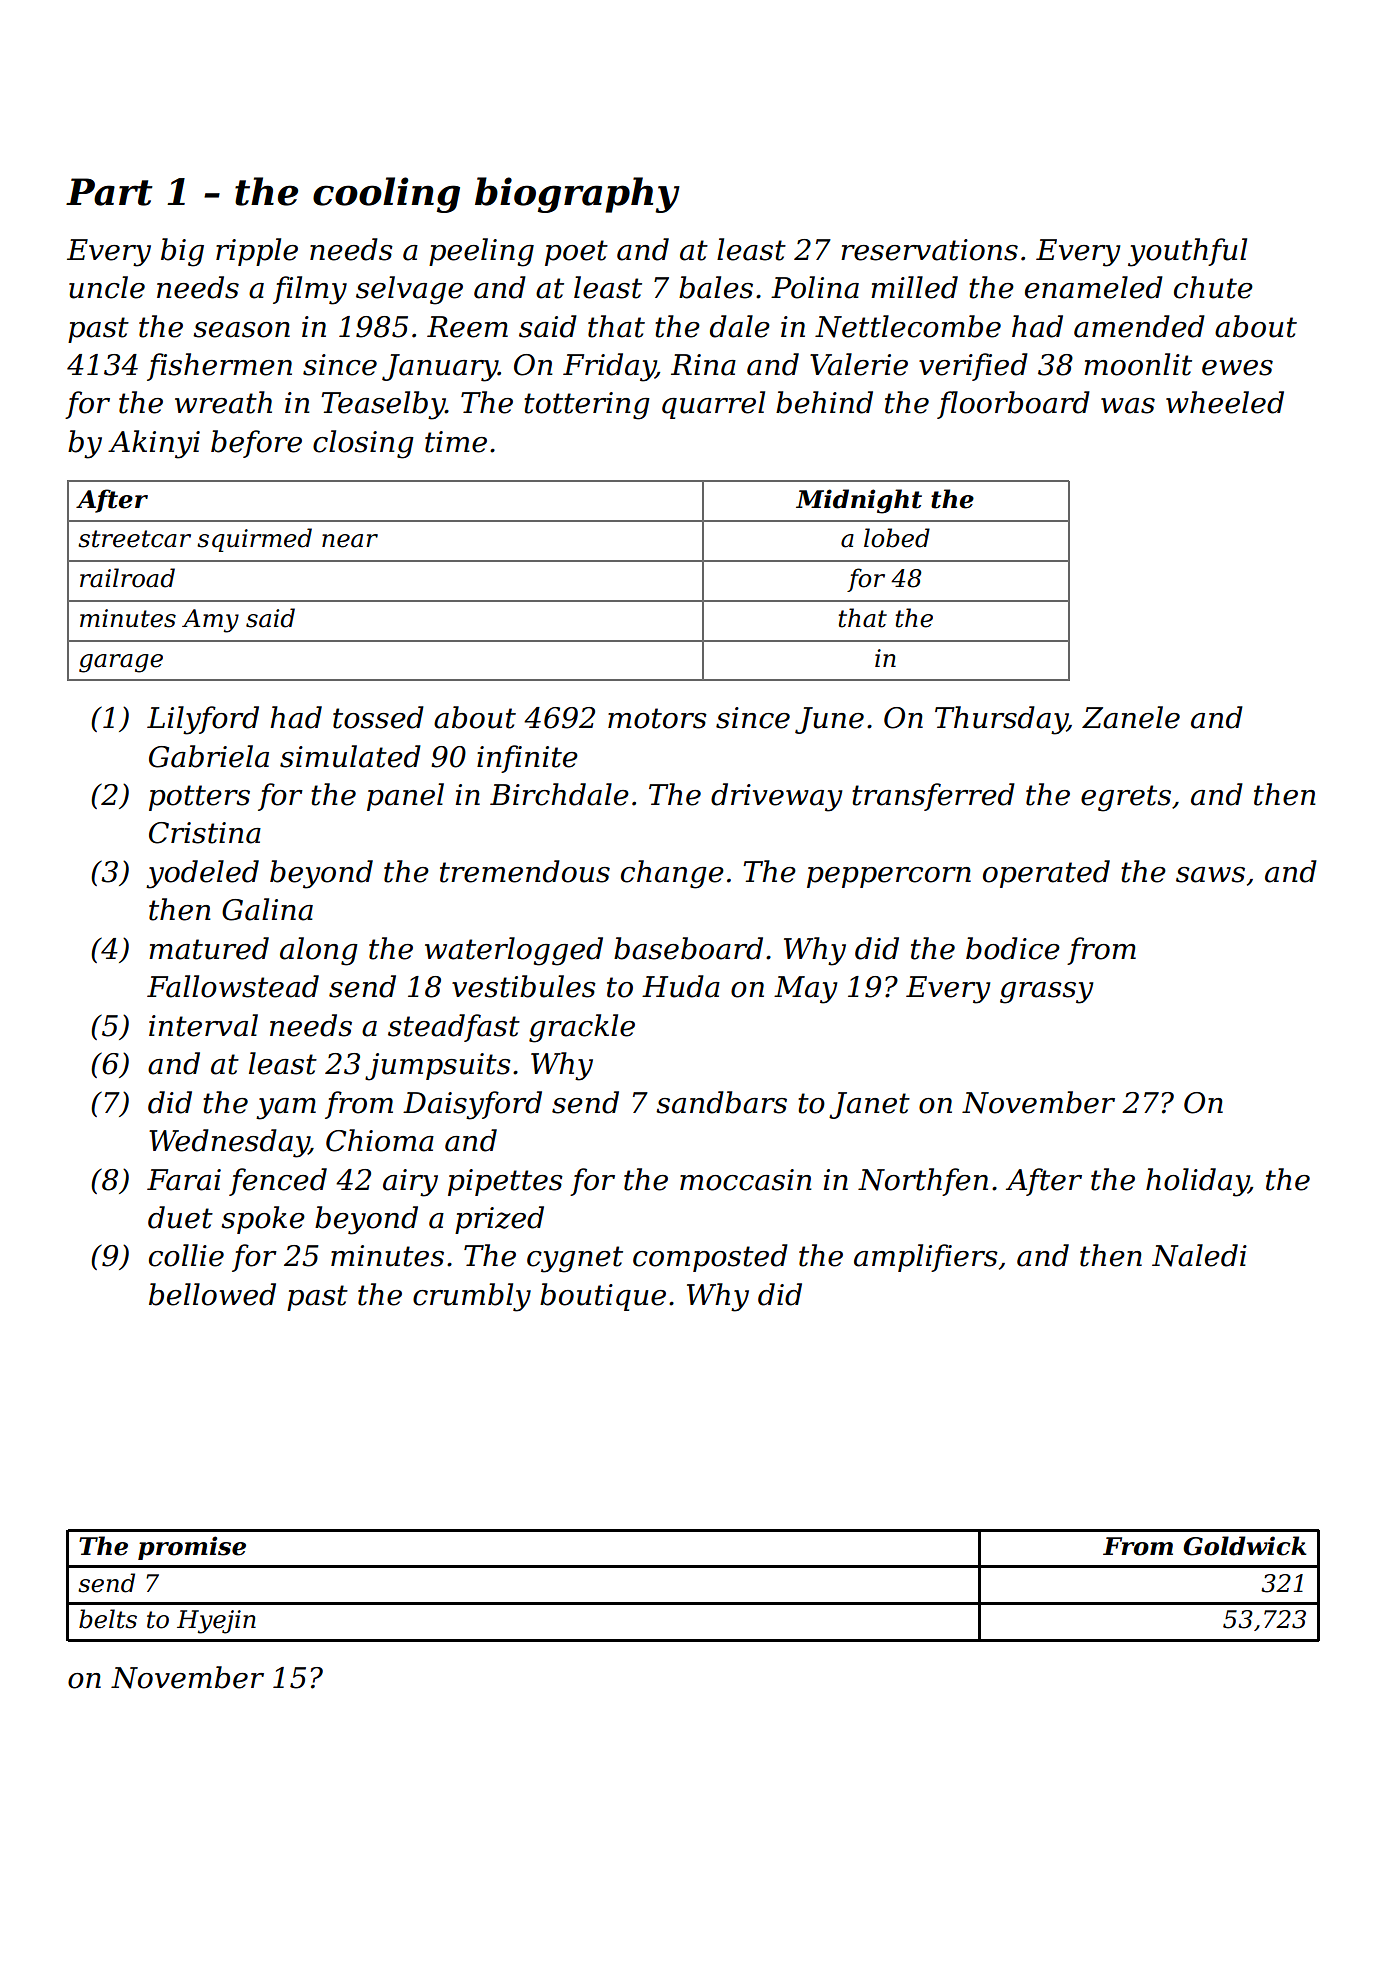 The height and width of the document is (1969, 1386). What do you see at coordinates (746, 1180) in the document?
I see `moccasin` at bounding box center [746, 1180].
